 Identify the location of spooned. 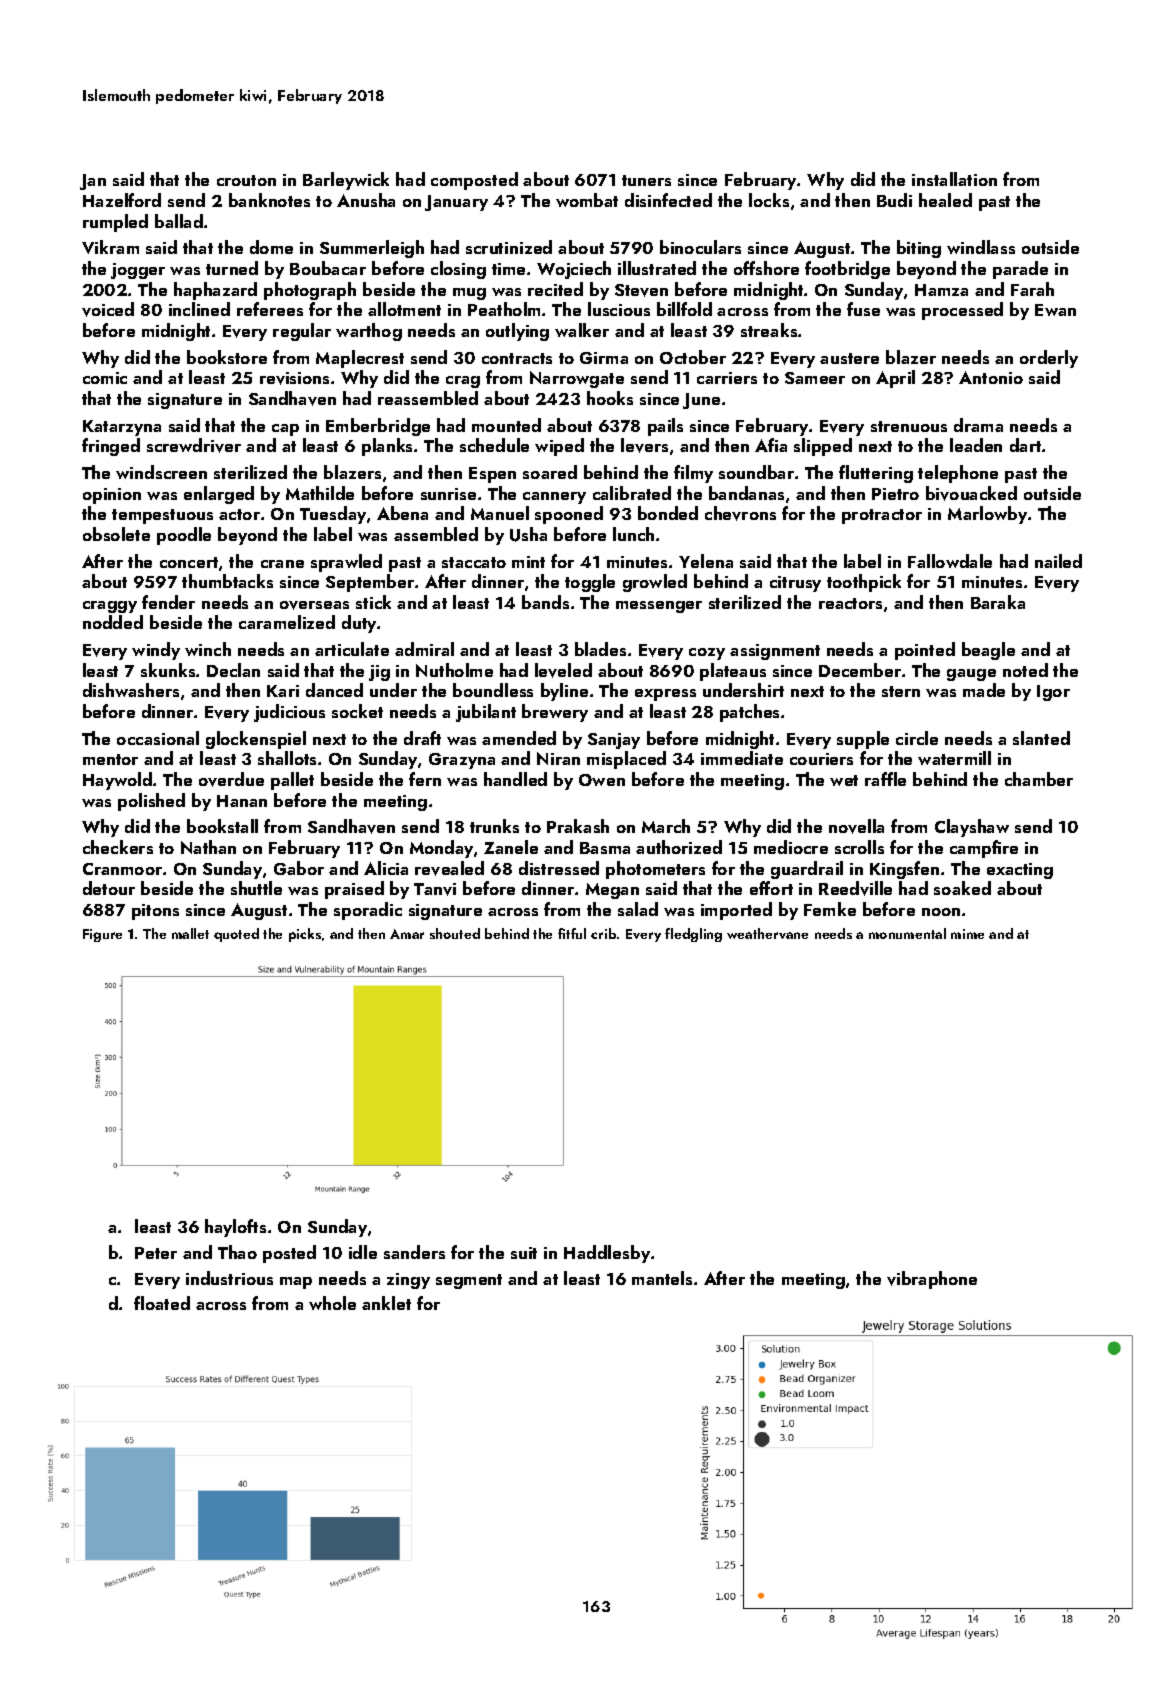
(569, 515).
